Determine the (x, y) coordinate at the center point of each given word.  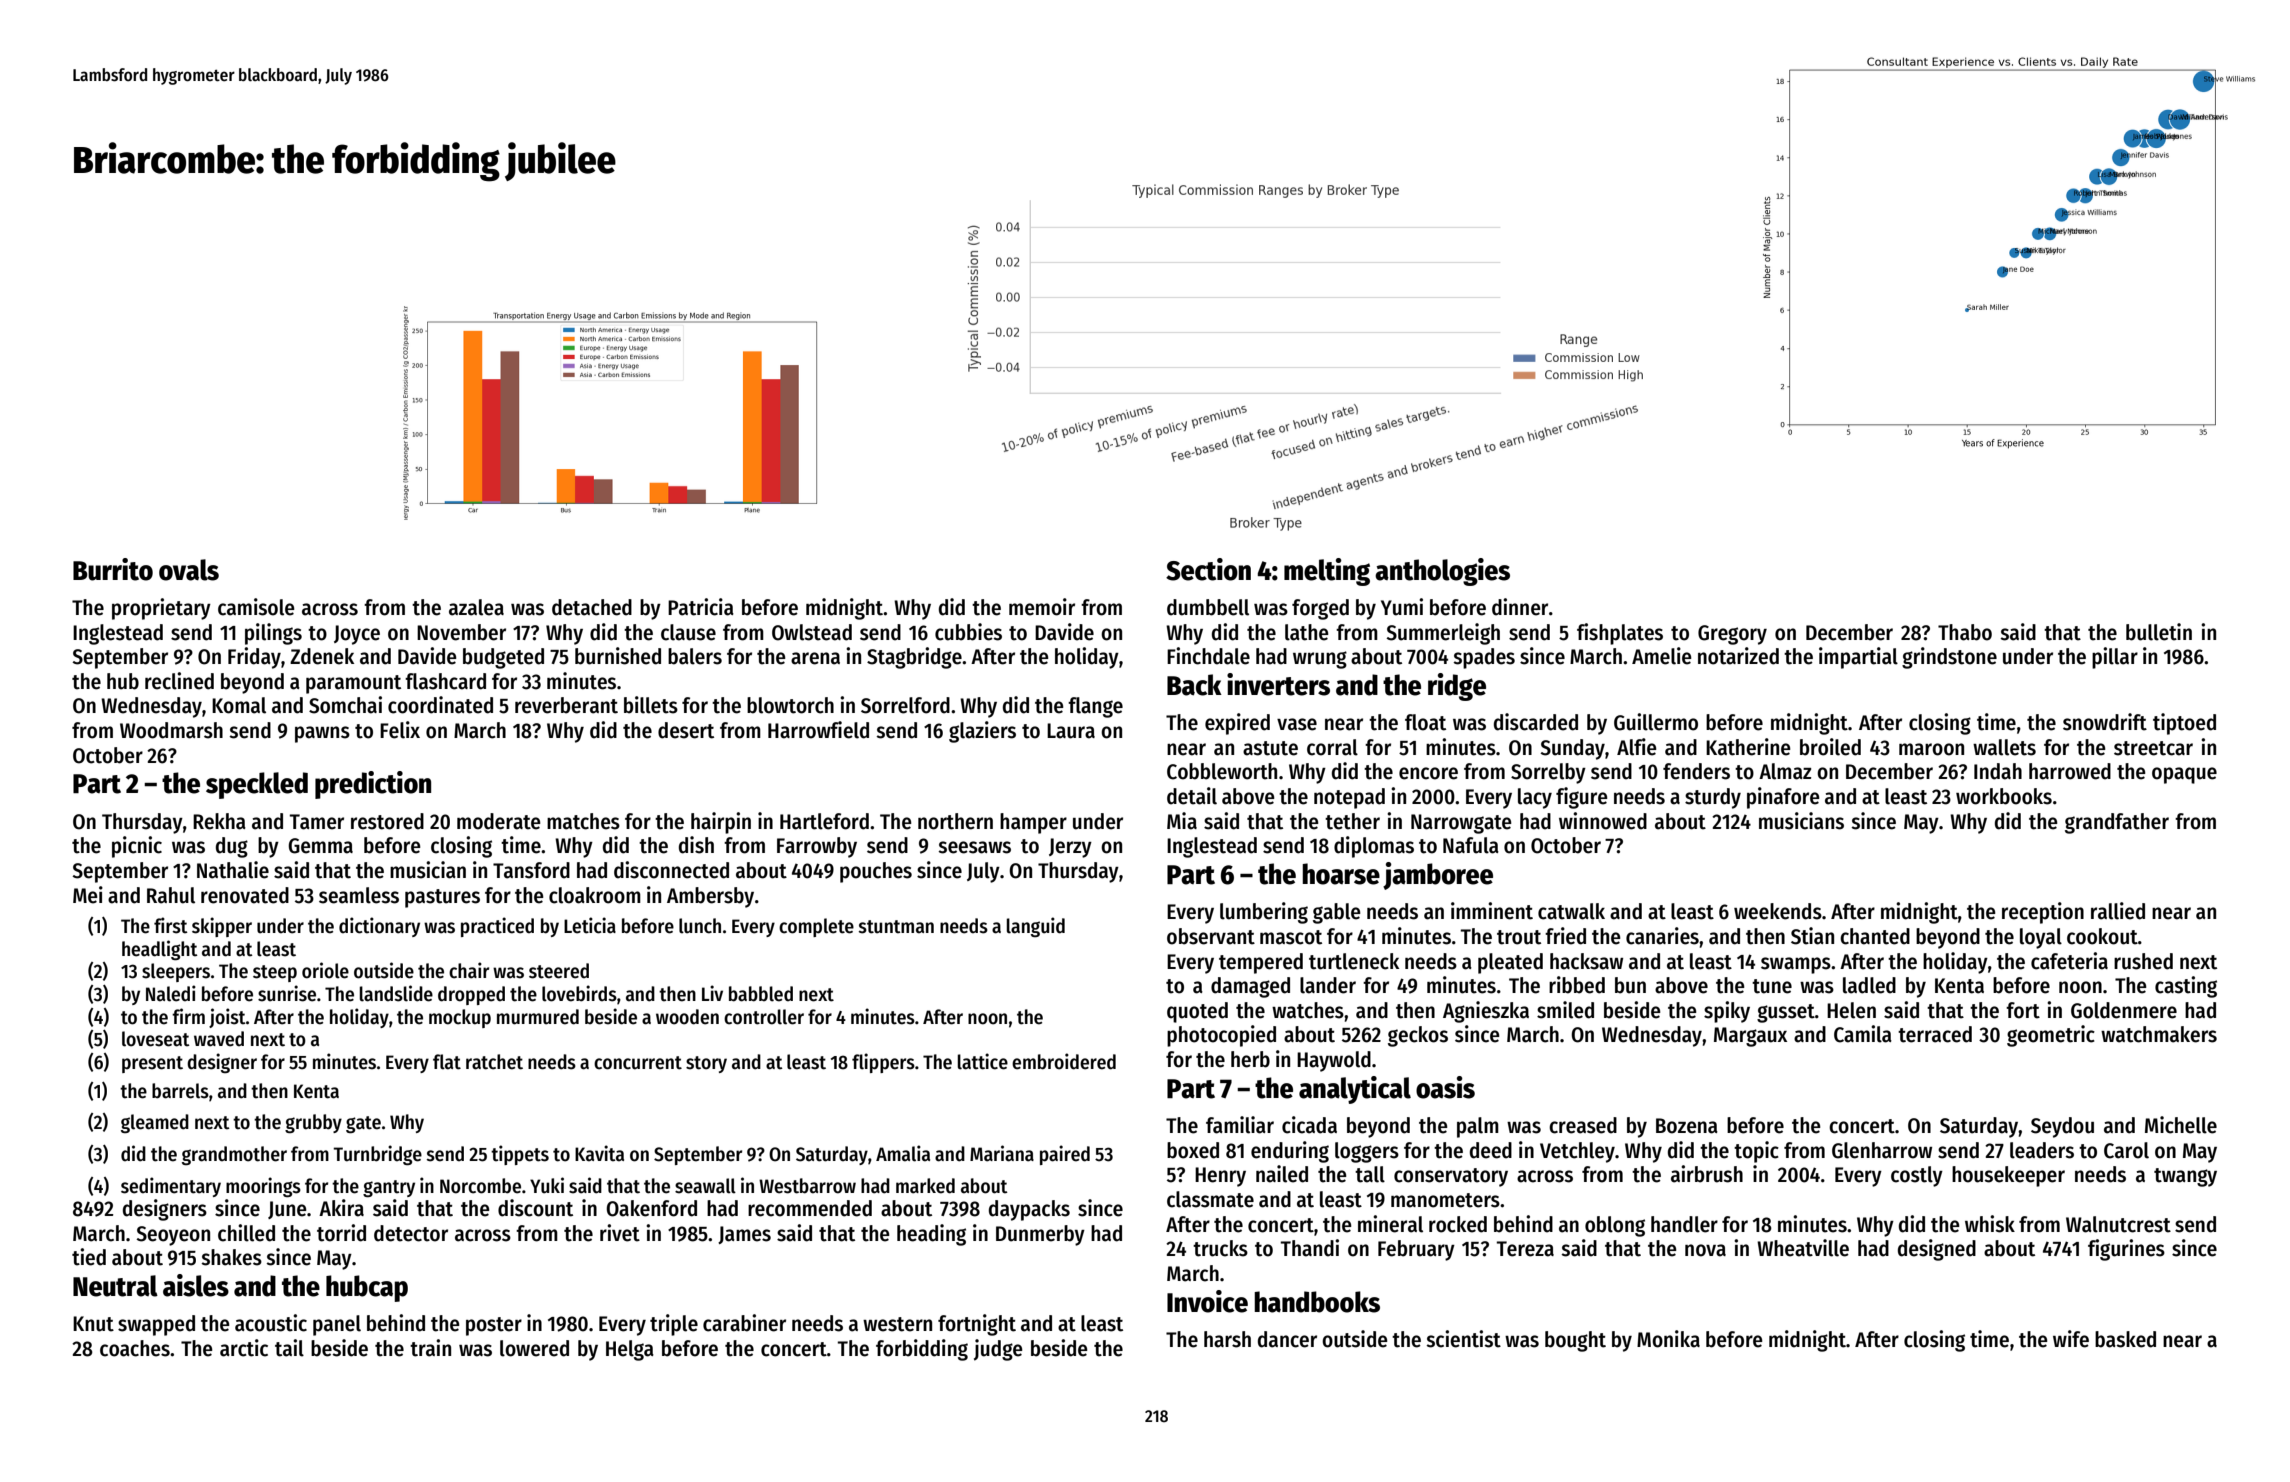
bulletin (2159, 632)
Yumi (1402, 607)
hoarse (1341, 874)
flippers (883, 1063)
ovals (189, 570)
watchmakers (2159, 1034)
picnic (137, 847)
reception (2043, 913)
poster (494, 1326)
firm (188, 1016)
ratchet (494, 1062)
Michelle (2181, 1125)
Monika (1668, 1339)
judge (998, 1350)
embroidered (1064, 1061)
